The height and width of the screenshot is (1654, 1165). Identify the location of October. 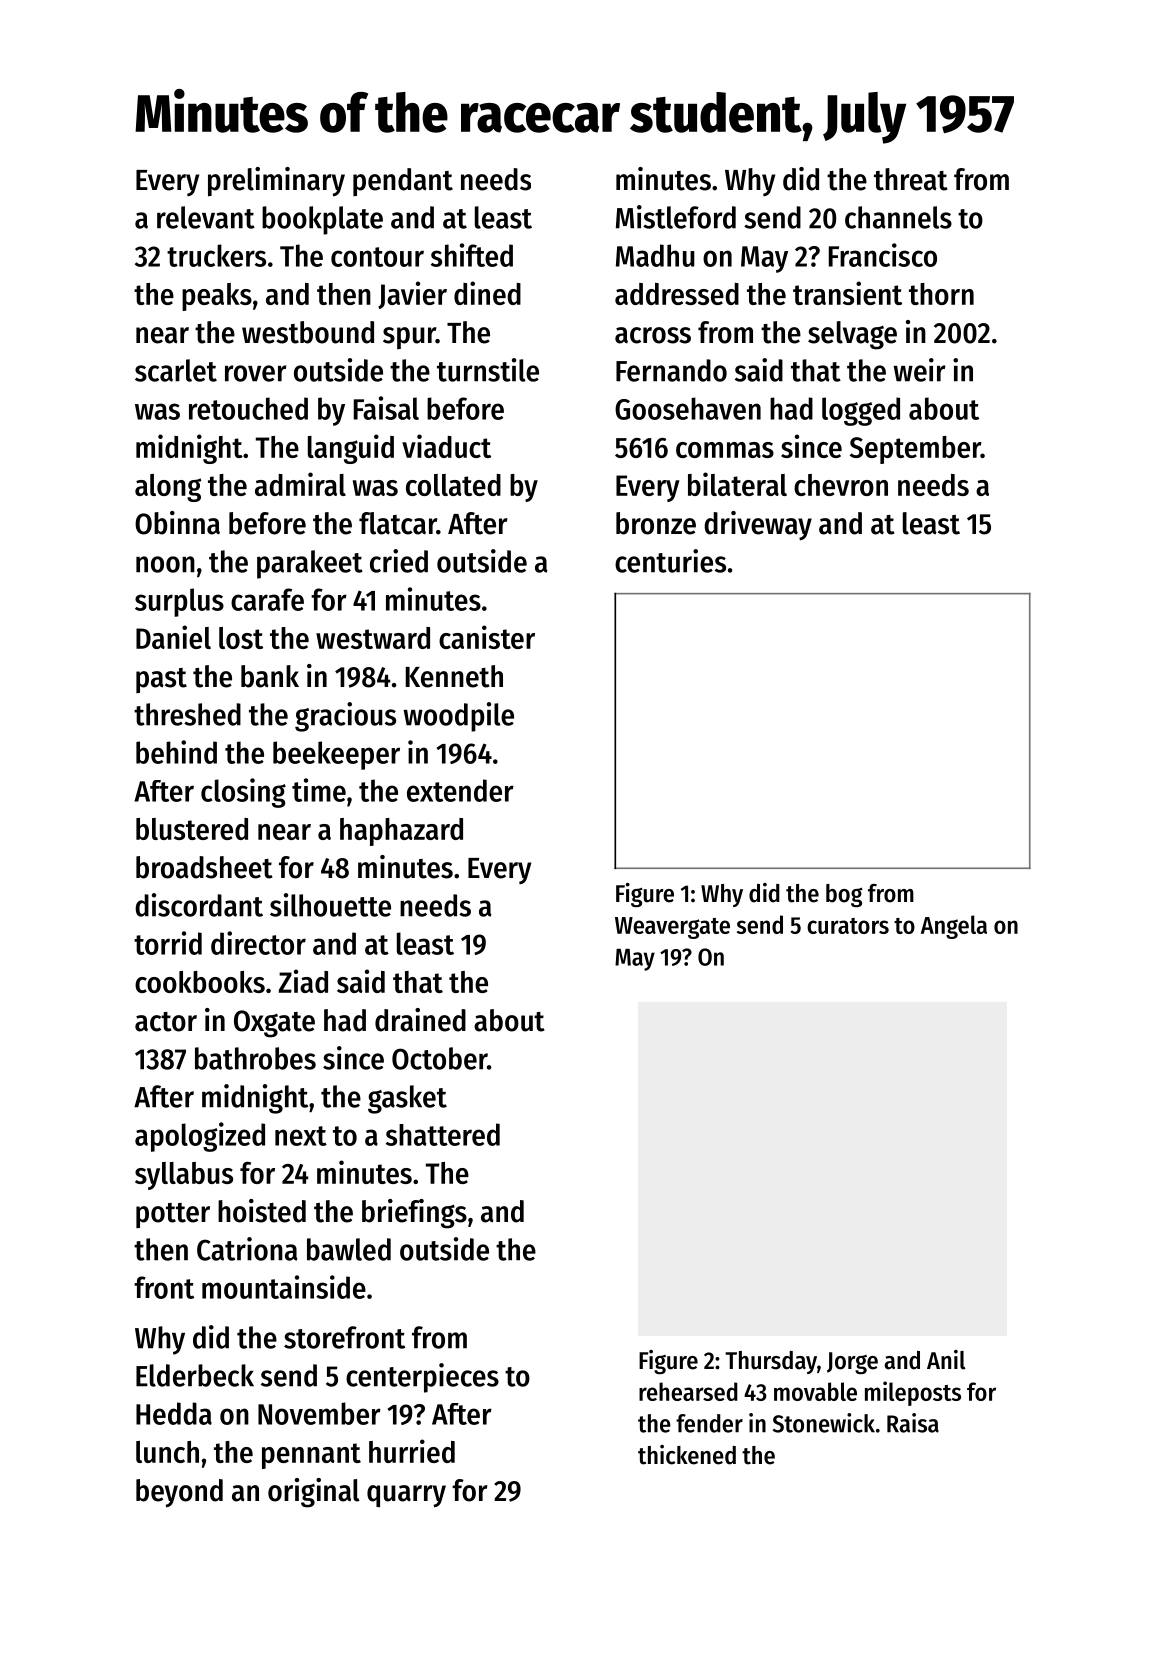
(439, 1058).
